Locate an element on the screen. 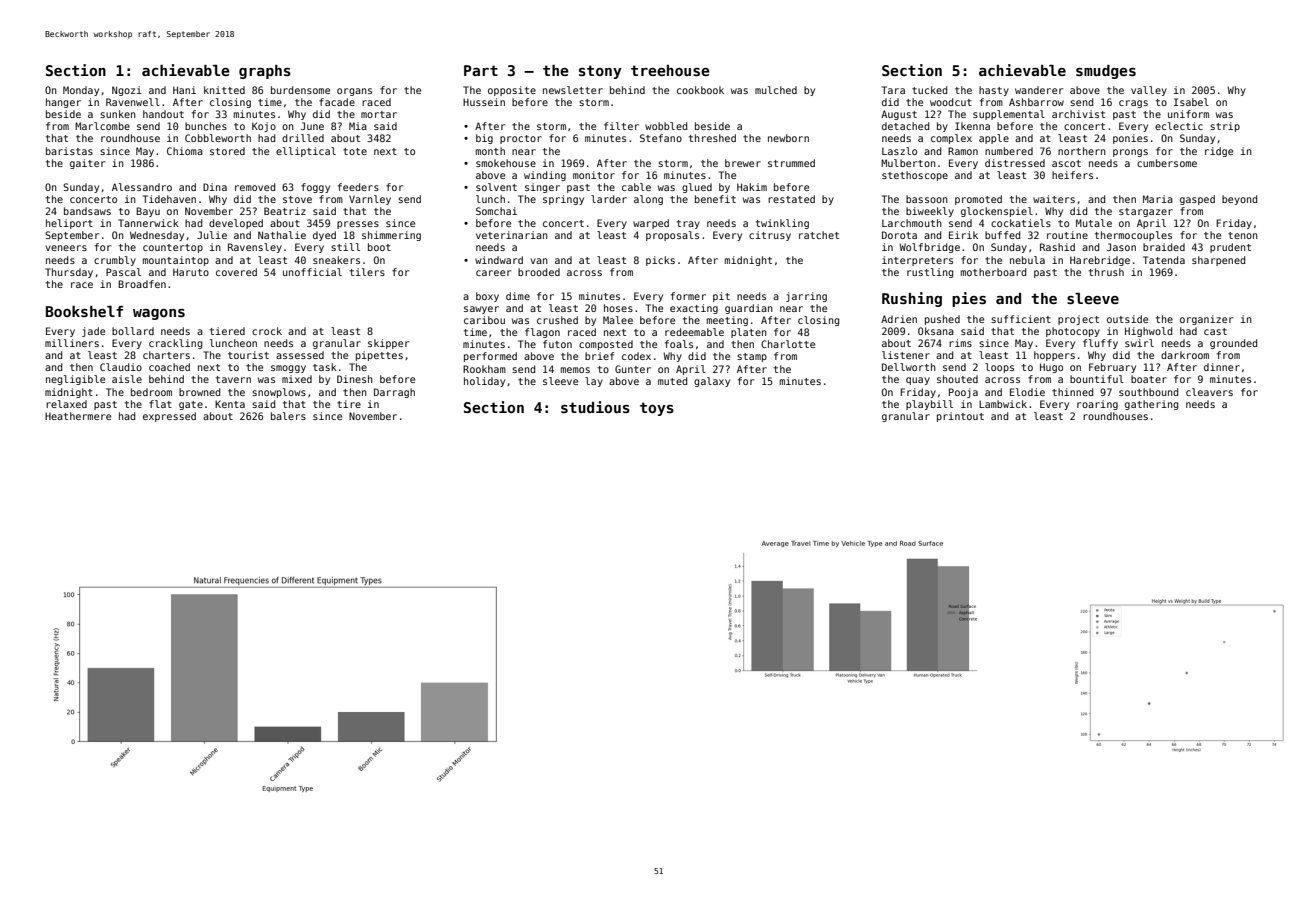 The height and width of the screenshot is (924, 1308). treehouse is located at coordinates (670, 70).
